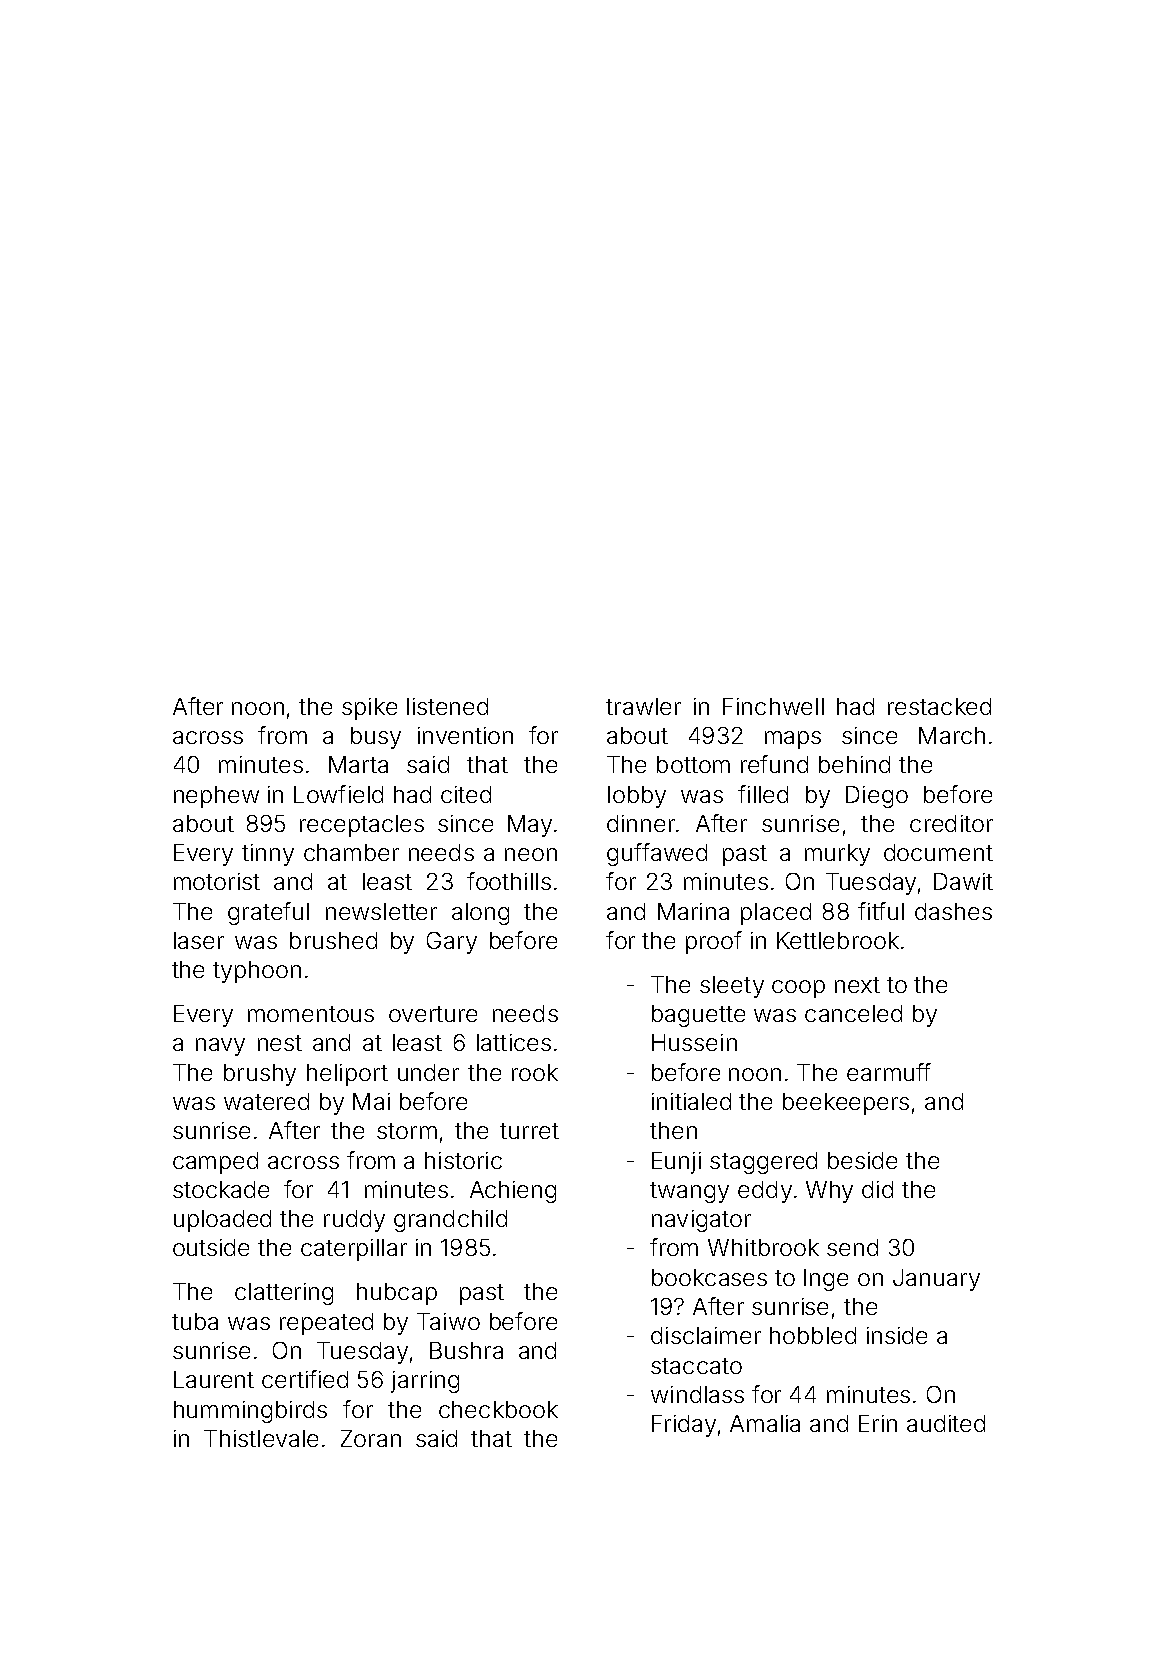  Describe the element at coordinates (676, 1163) in the screenshot. I see `Eunji` at that location.
